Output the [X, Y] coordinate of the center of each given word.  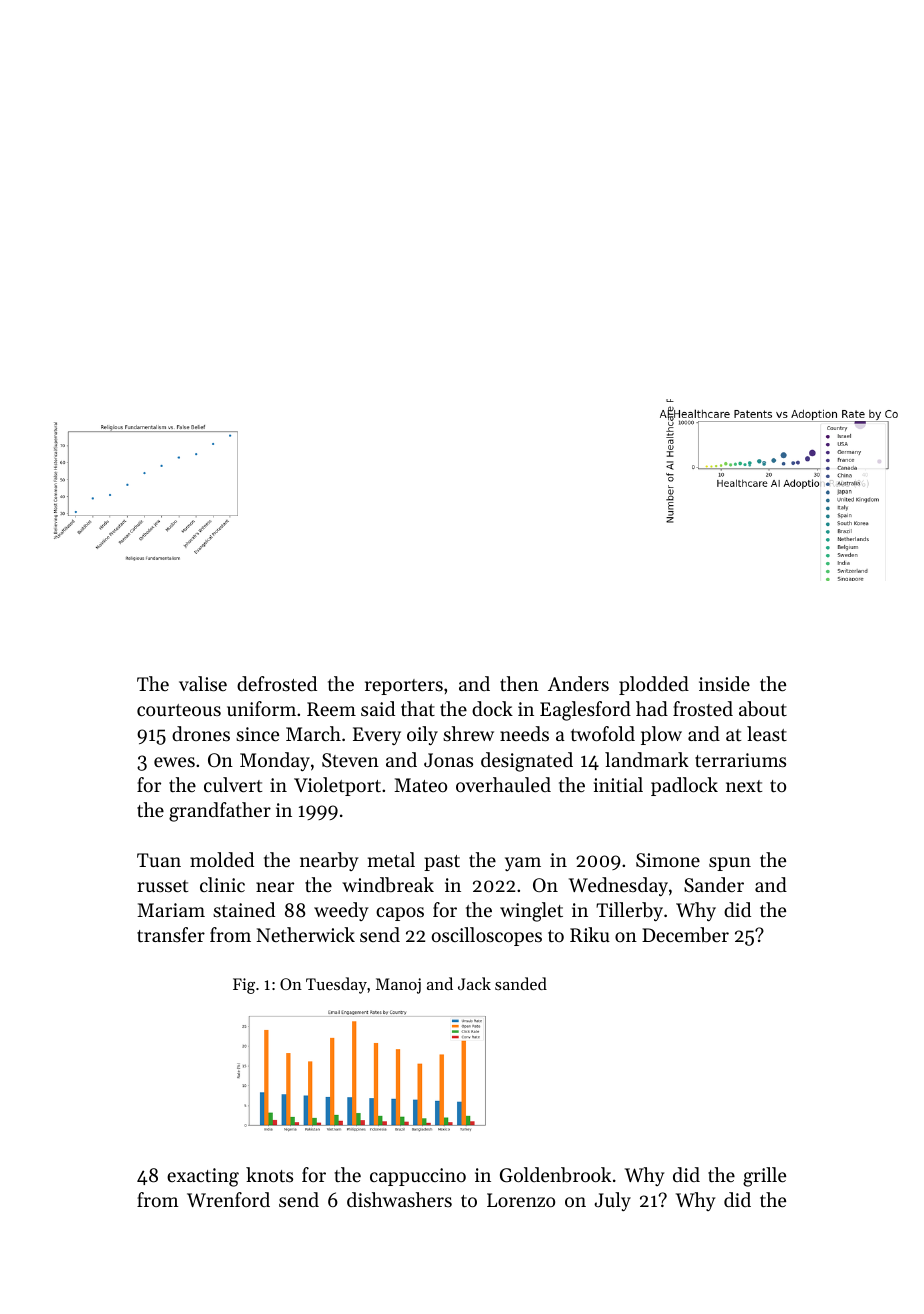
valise [203, 683]
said [378, 708]
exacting [203, 1177]
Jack [474, 983]
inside [724, 683]
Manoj [398, 986]
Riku [590, 934]
